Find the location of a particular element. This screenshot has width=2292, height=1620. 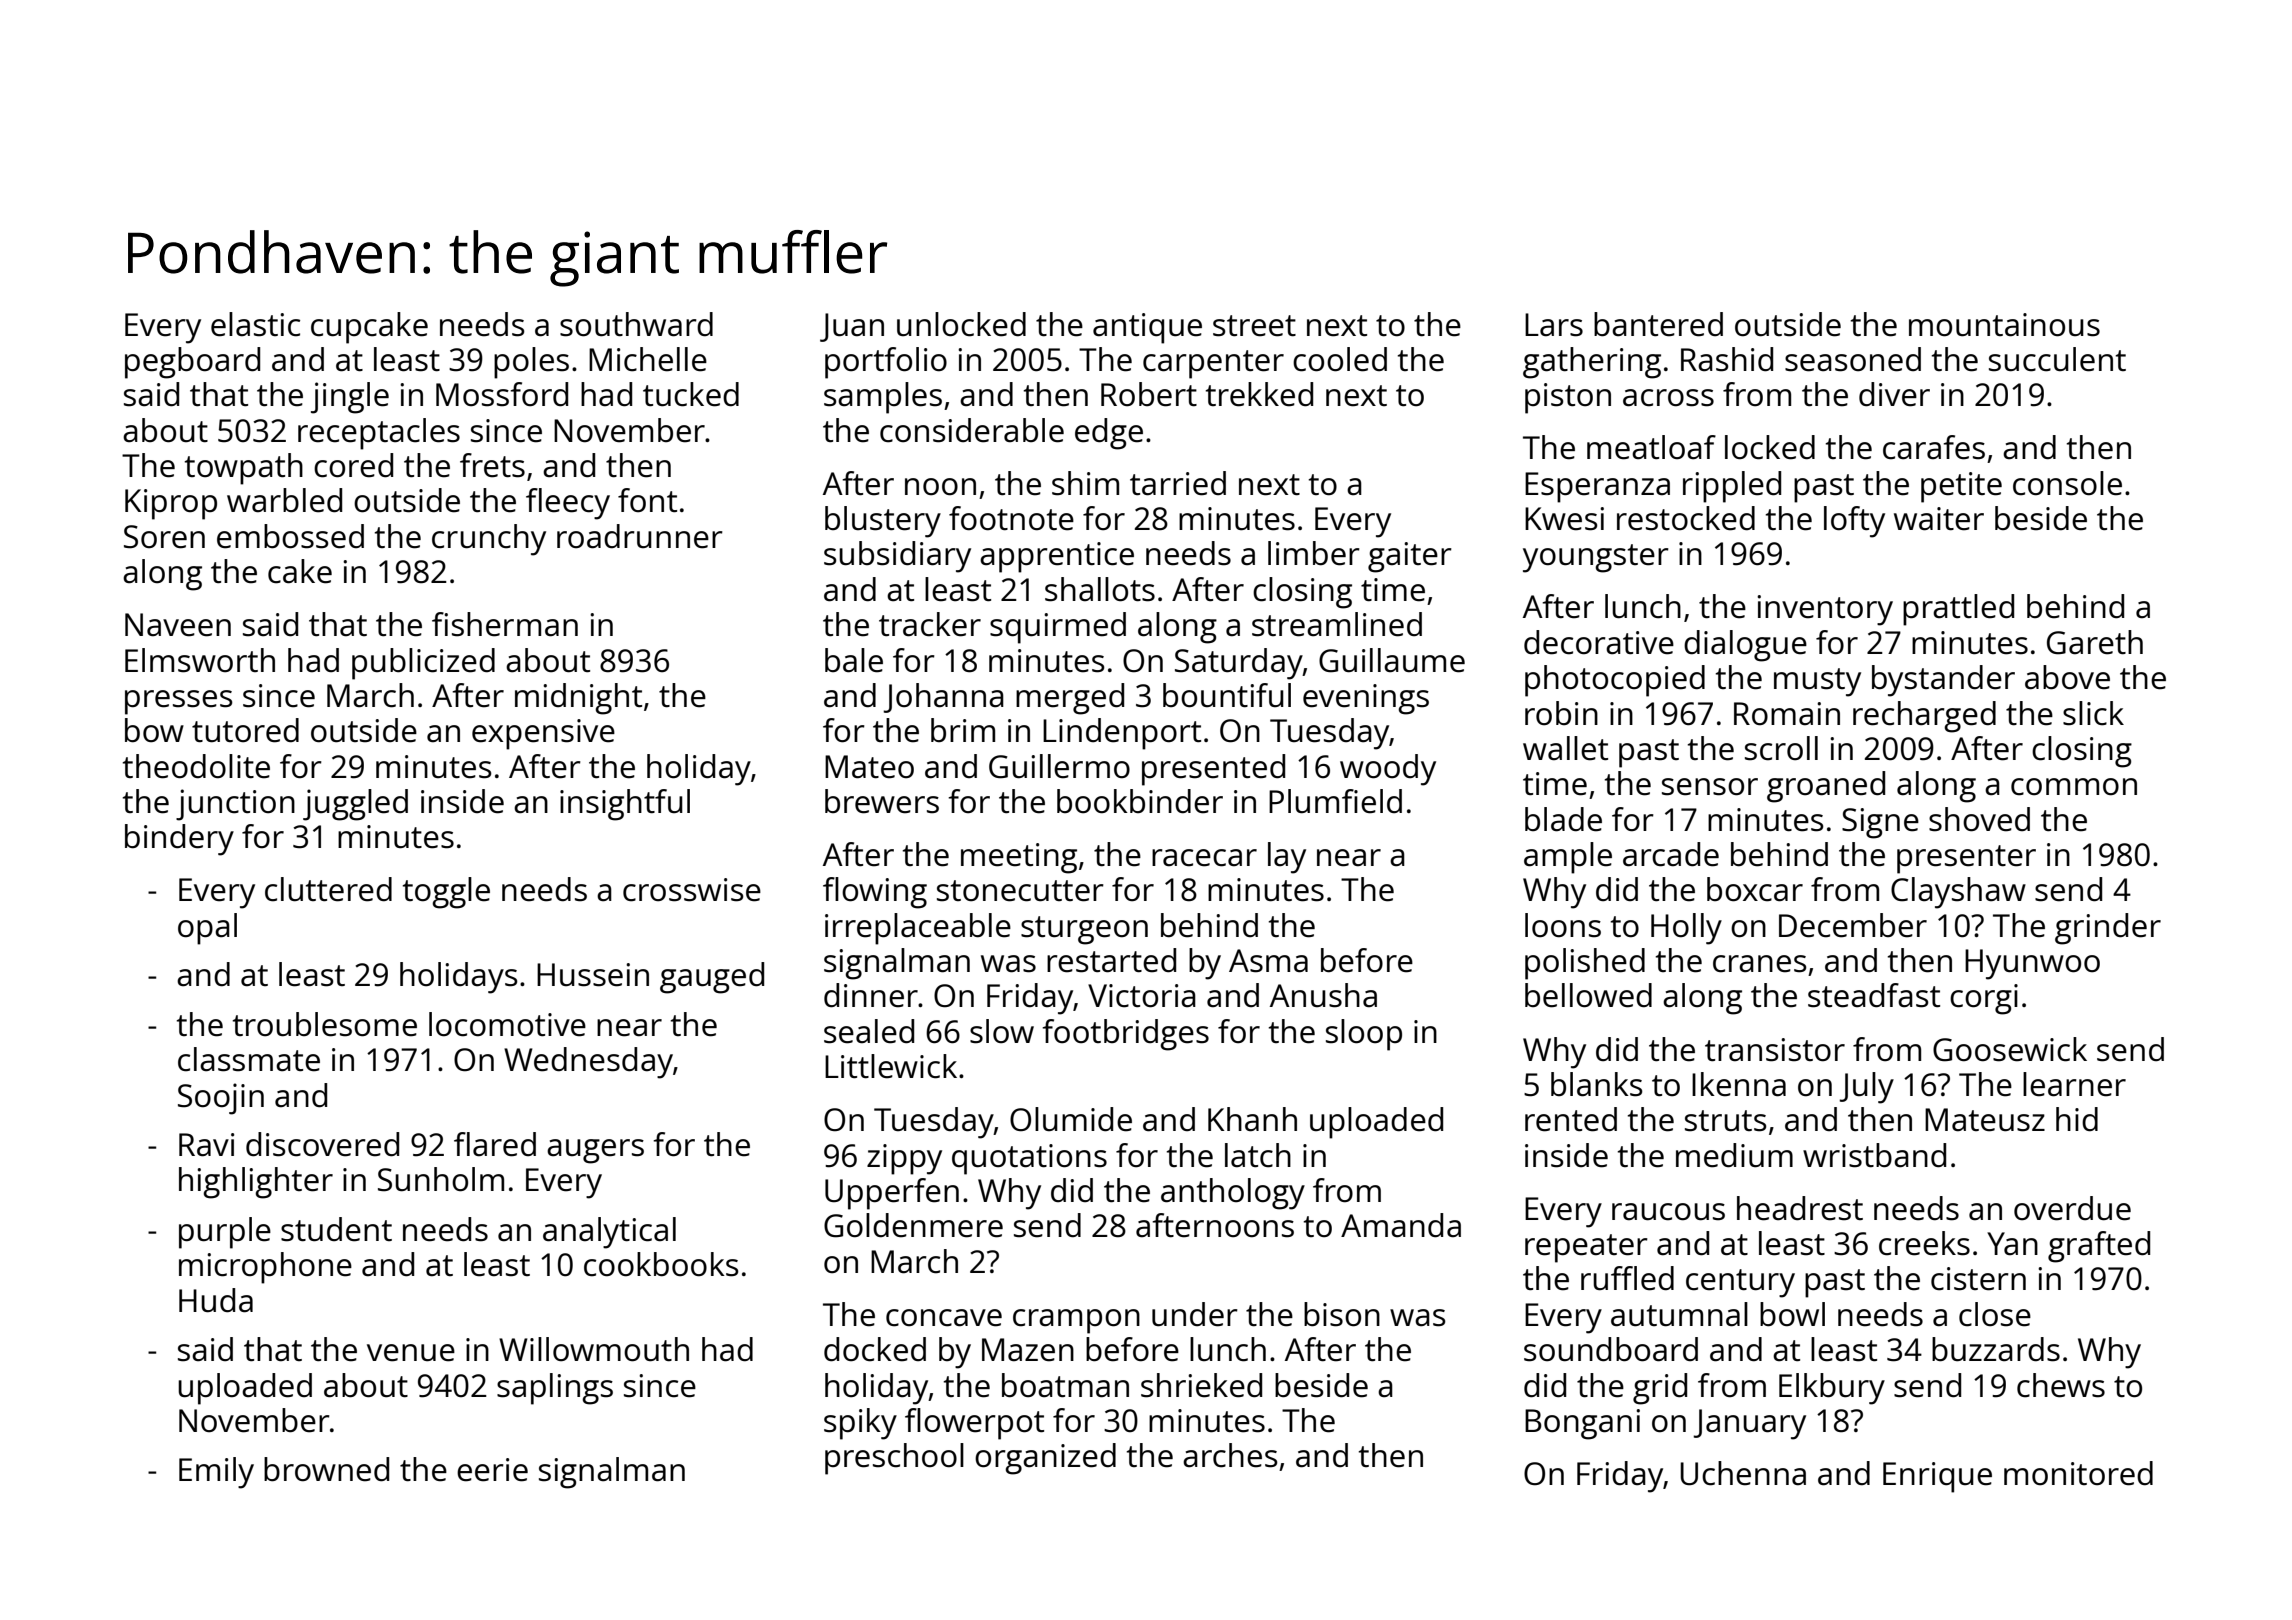

Naveen is located at coordinates (178, 625).
